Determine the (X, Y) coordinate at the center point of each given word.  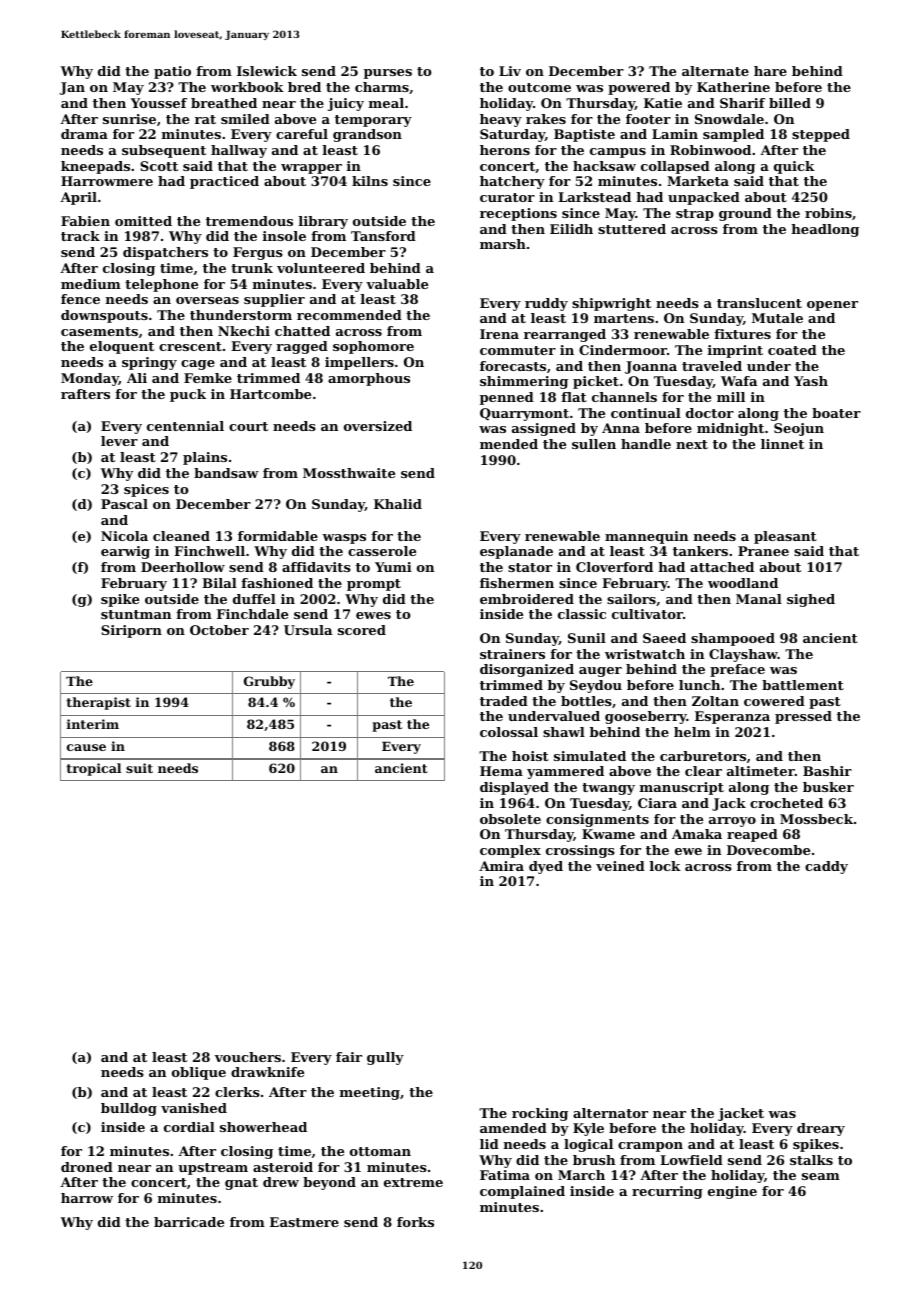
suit (139, 768)
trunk (252, 268)
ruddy (546, 304)
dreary (821, 1129)
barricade (189, 1222)
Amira (501, 866)
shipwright (611, 304)
